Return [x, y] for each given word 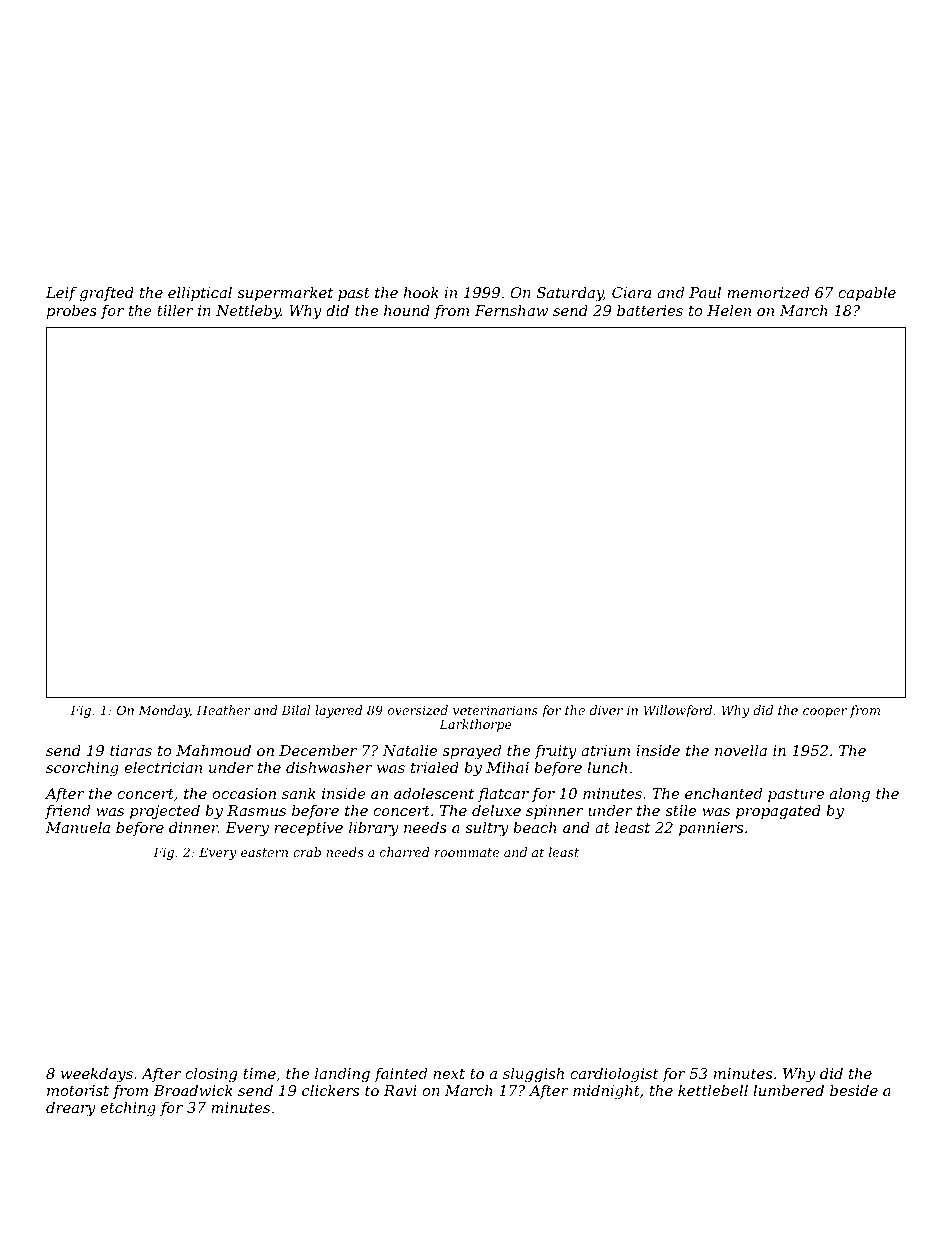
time [259, 1073]
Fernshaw [511, 310]
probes [71, 312]
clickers [330, 1090]
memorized [768, 293]
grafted [107, 294]
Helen [729, 310]
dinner [193, 827]
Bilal [295, 710]
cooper [825, 713]
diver [606, 710]
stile [680, 810]
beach [535, 827]
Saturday [570, 294]
